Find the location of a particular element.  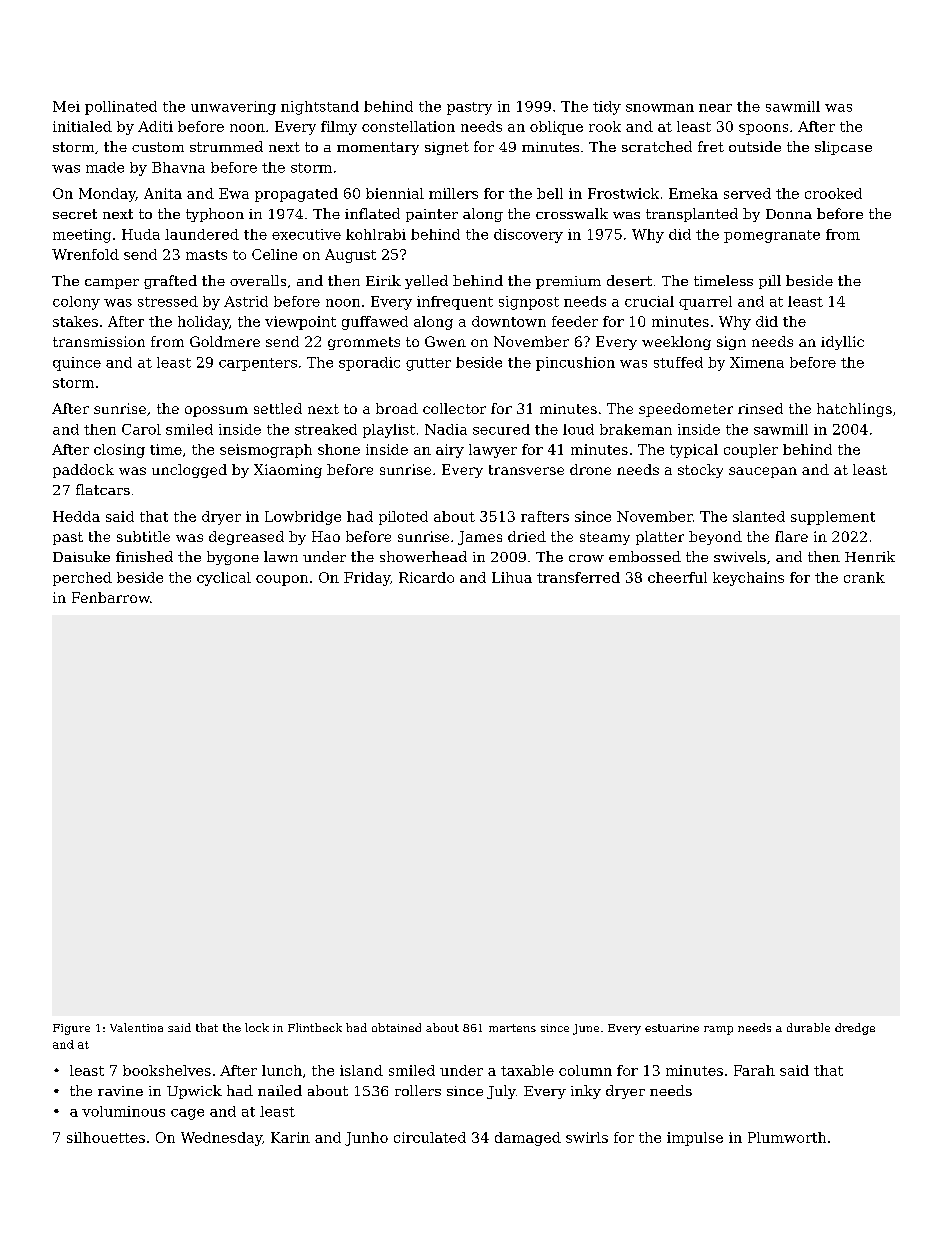

obtained is located at coordinates (396, 1027).
